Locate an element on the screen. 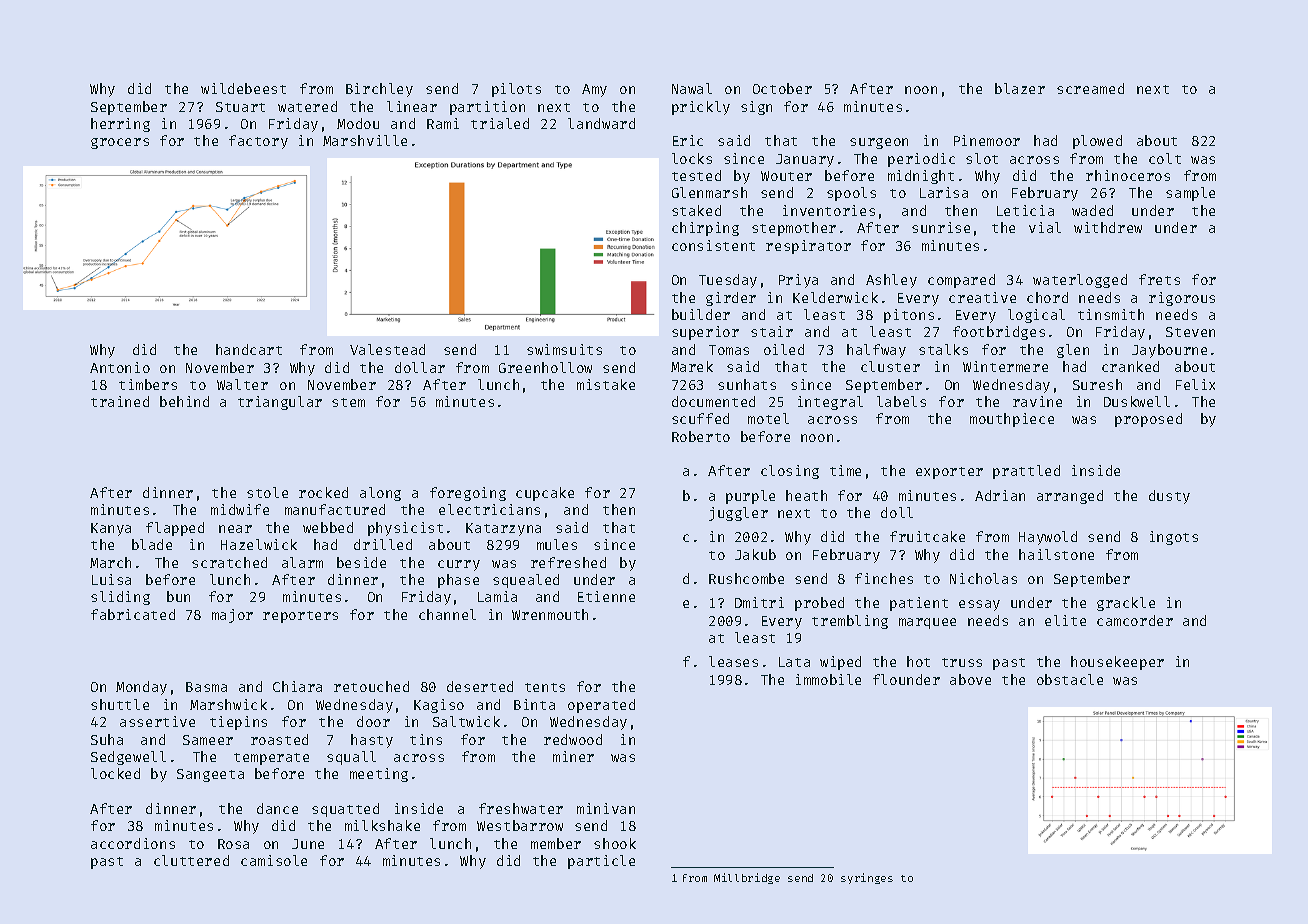  frets is located at coordinates (1159, 279).
